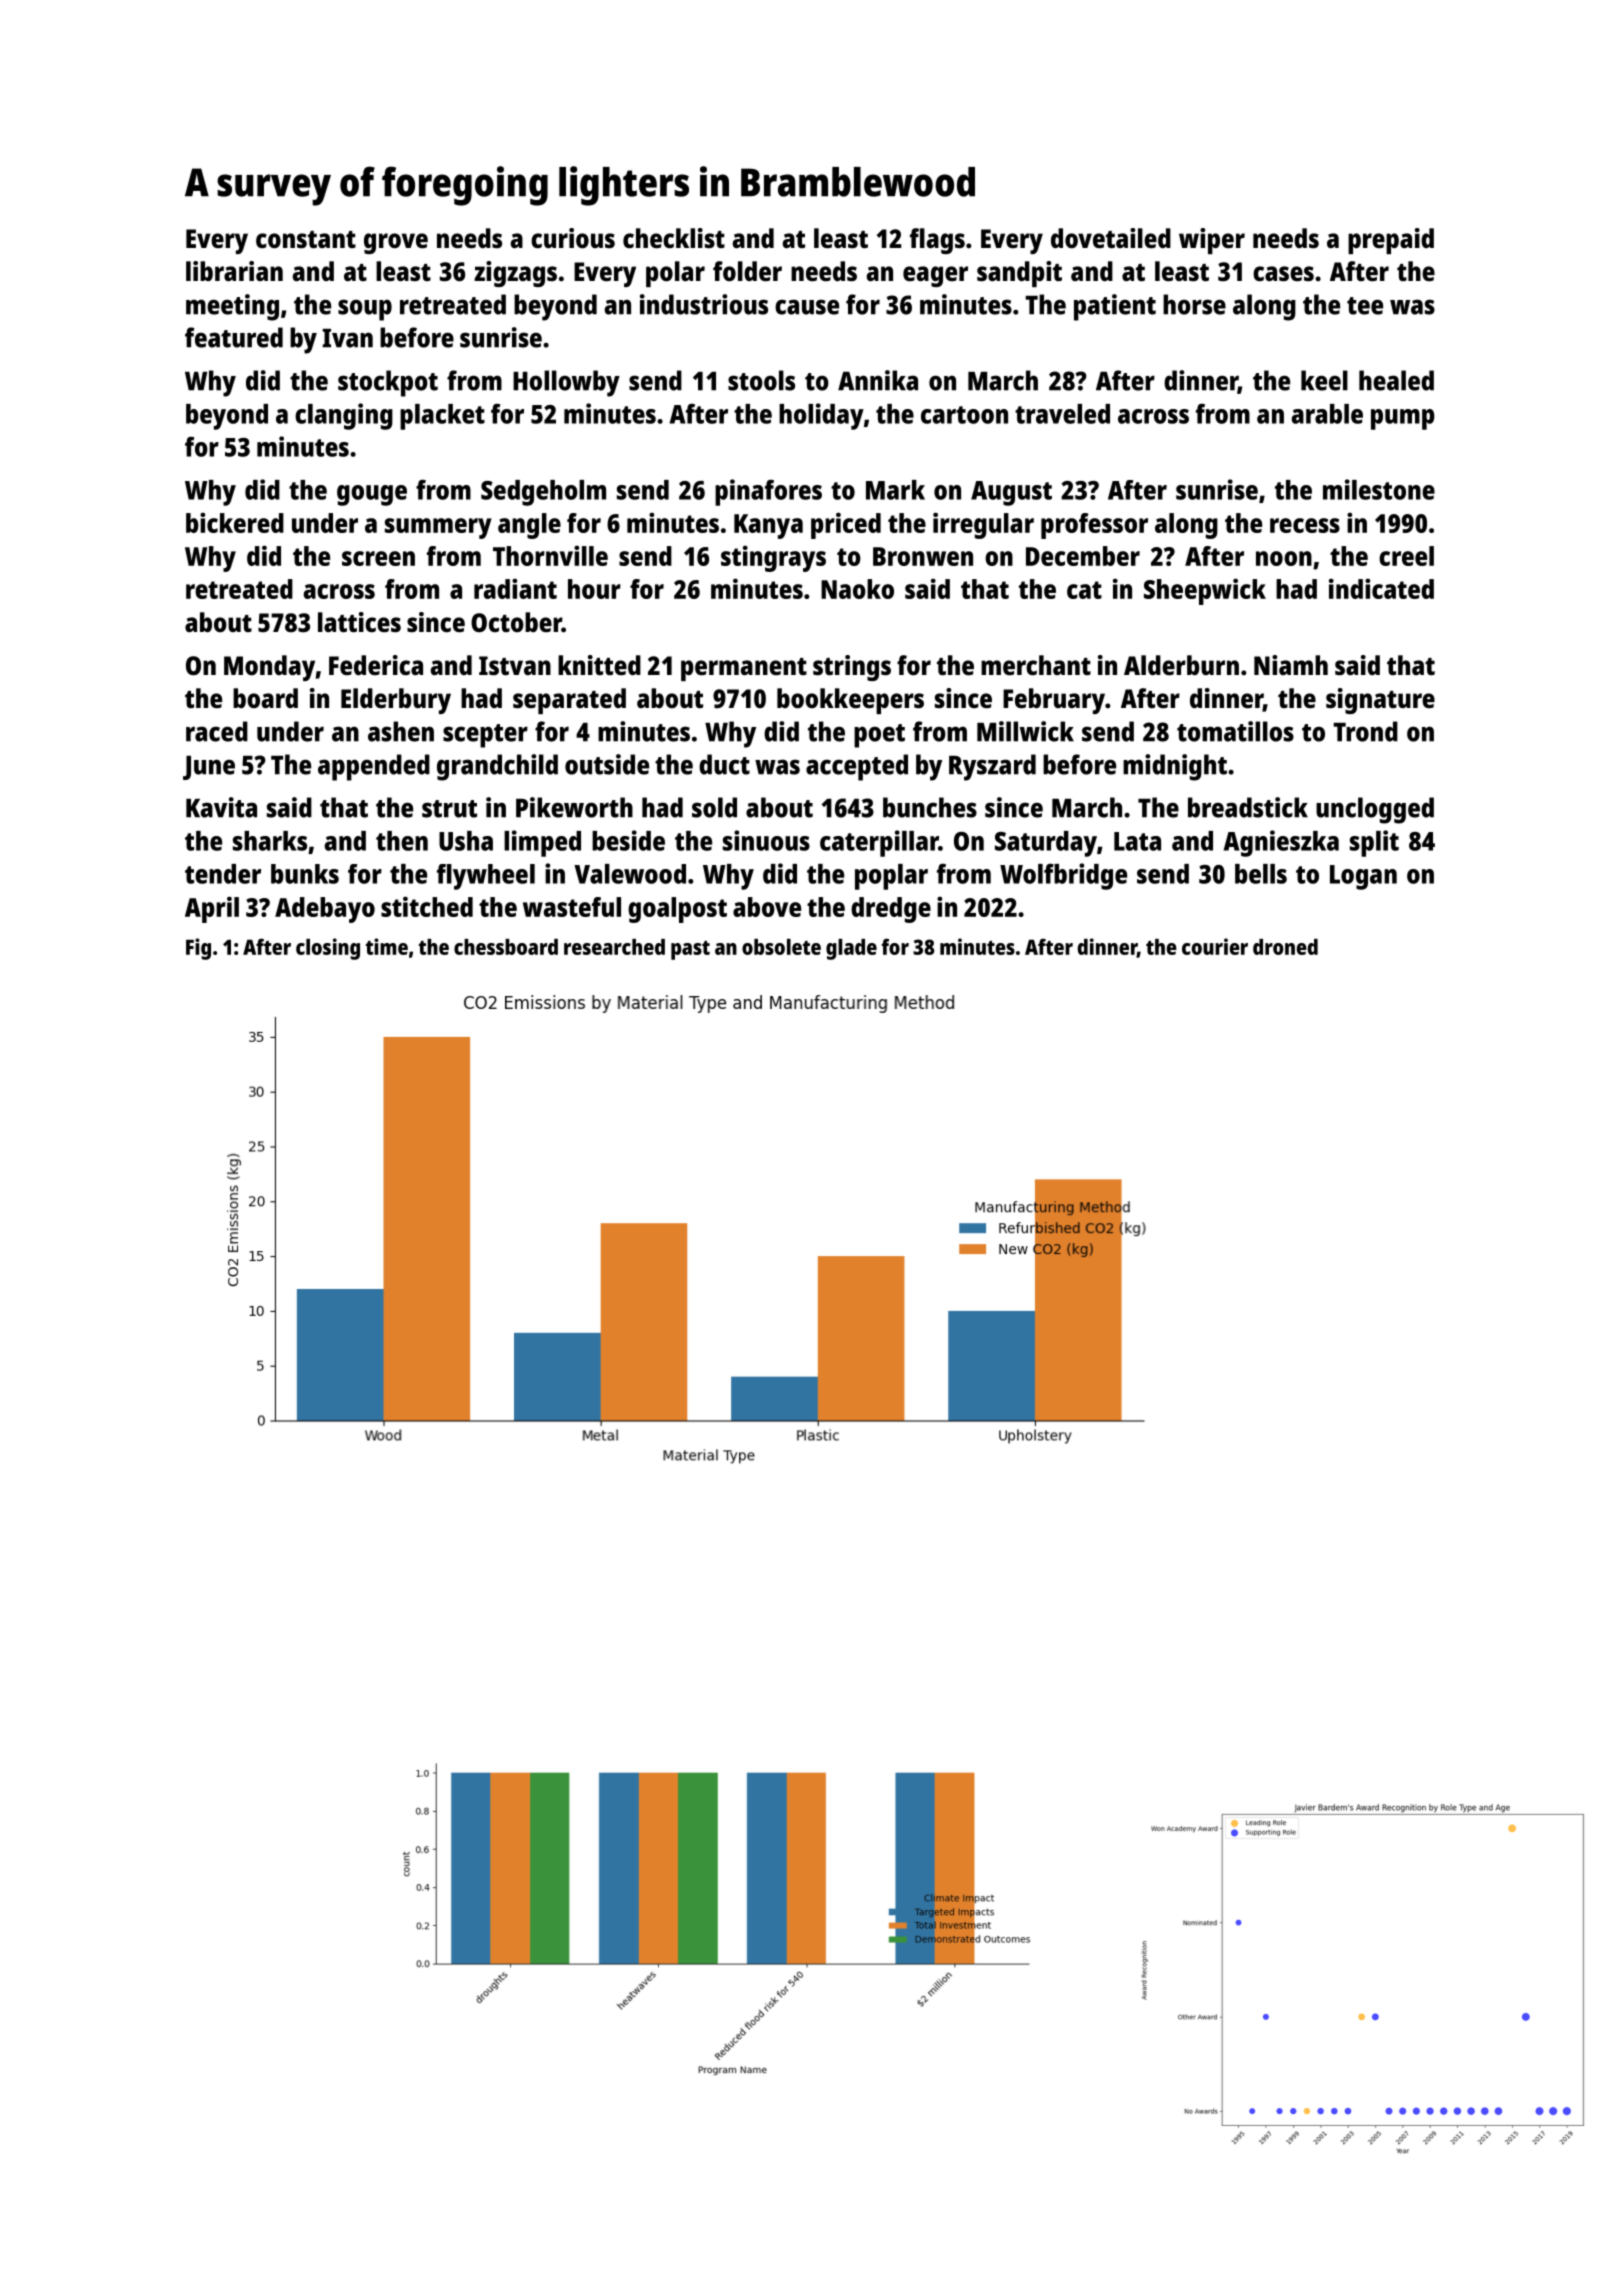 The width and height of the document is (1620, 2292). What do you see at coordinates (1115, 307) in the document?
I see `patient` at bounding box center [1115, 307].
